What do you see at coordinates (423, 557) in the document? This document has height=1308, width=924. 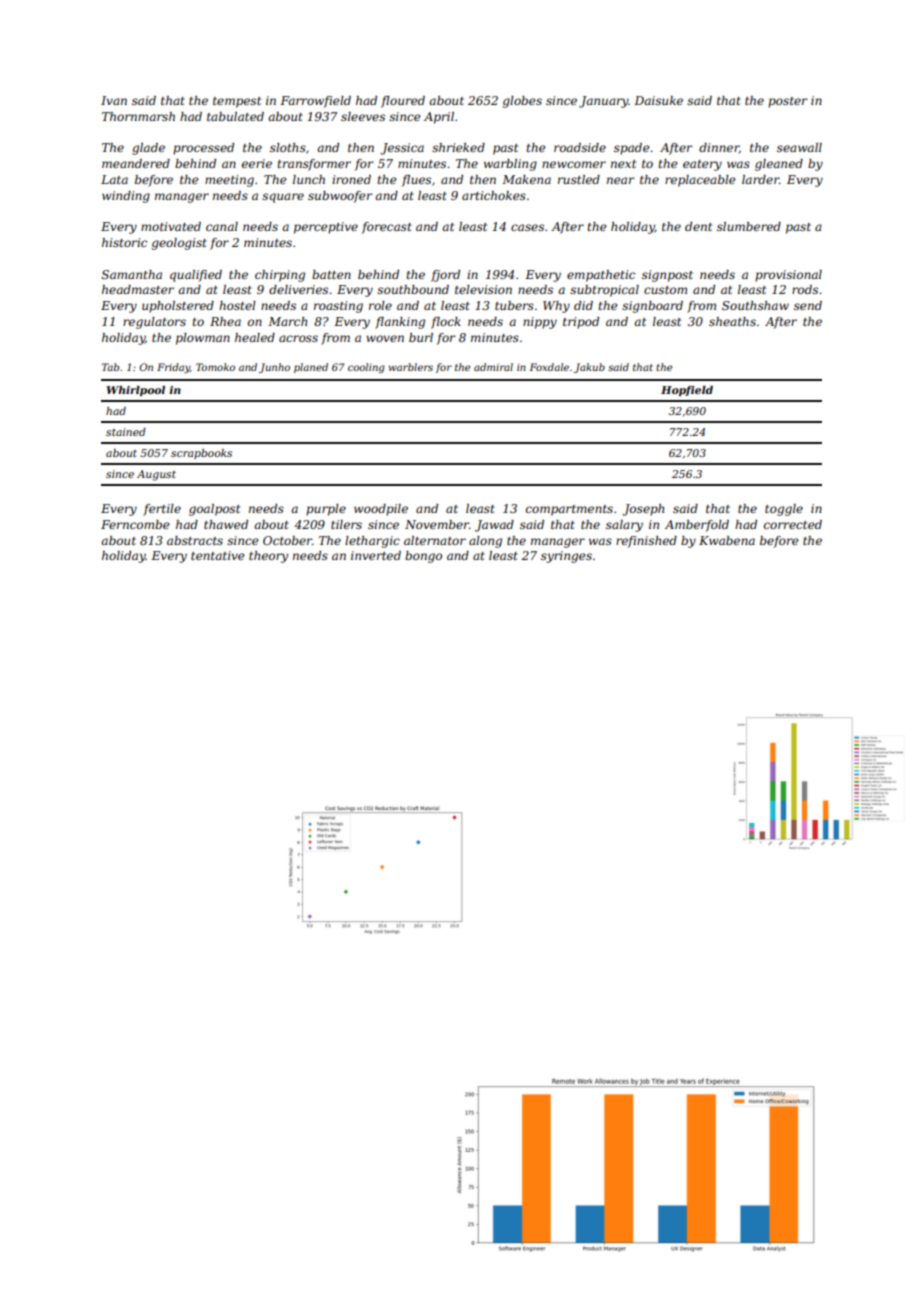 I see `bongo` at bounding box center [423, 557].
